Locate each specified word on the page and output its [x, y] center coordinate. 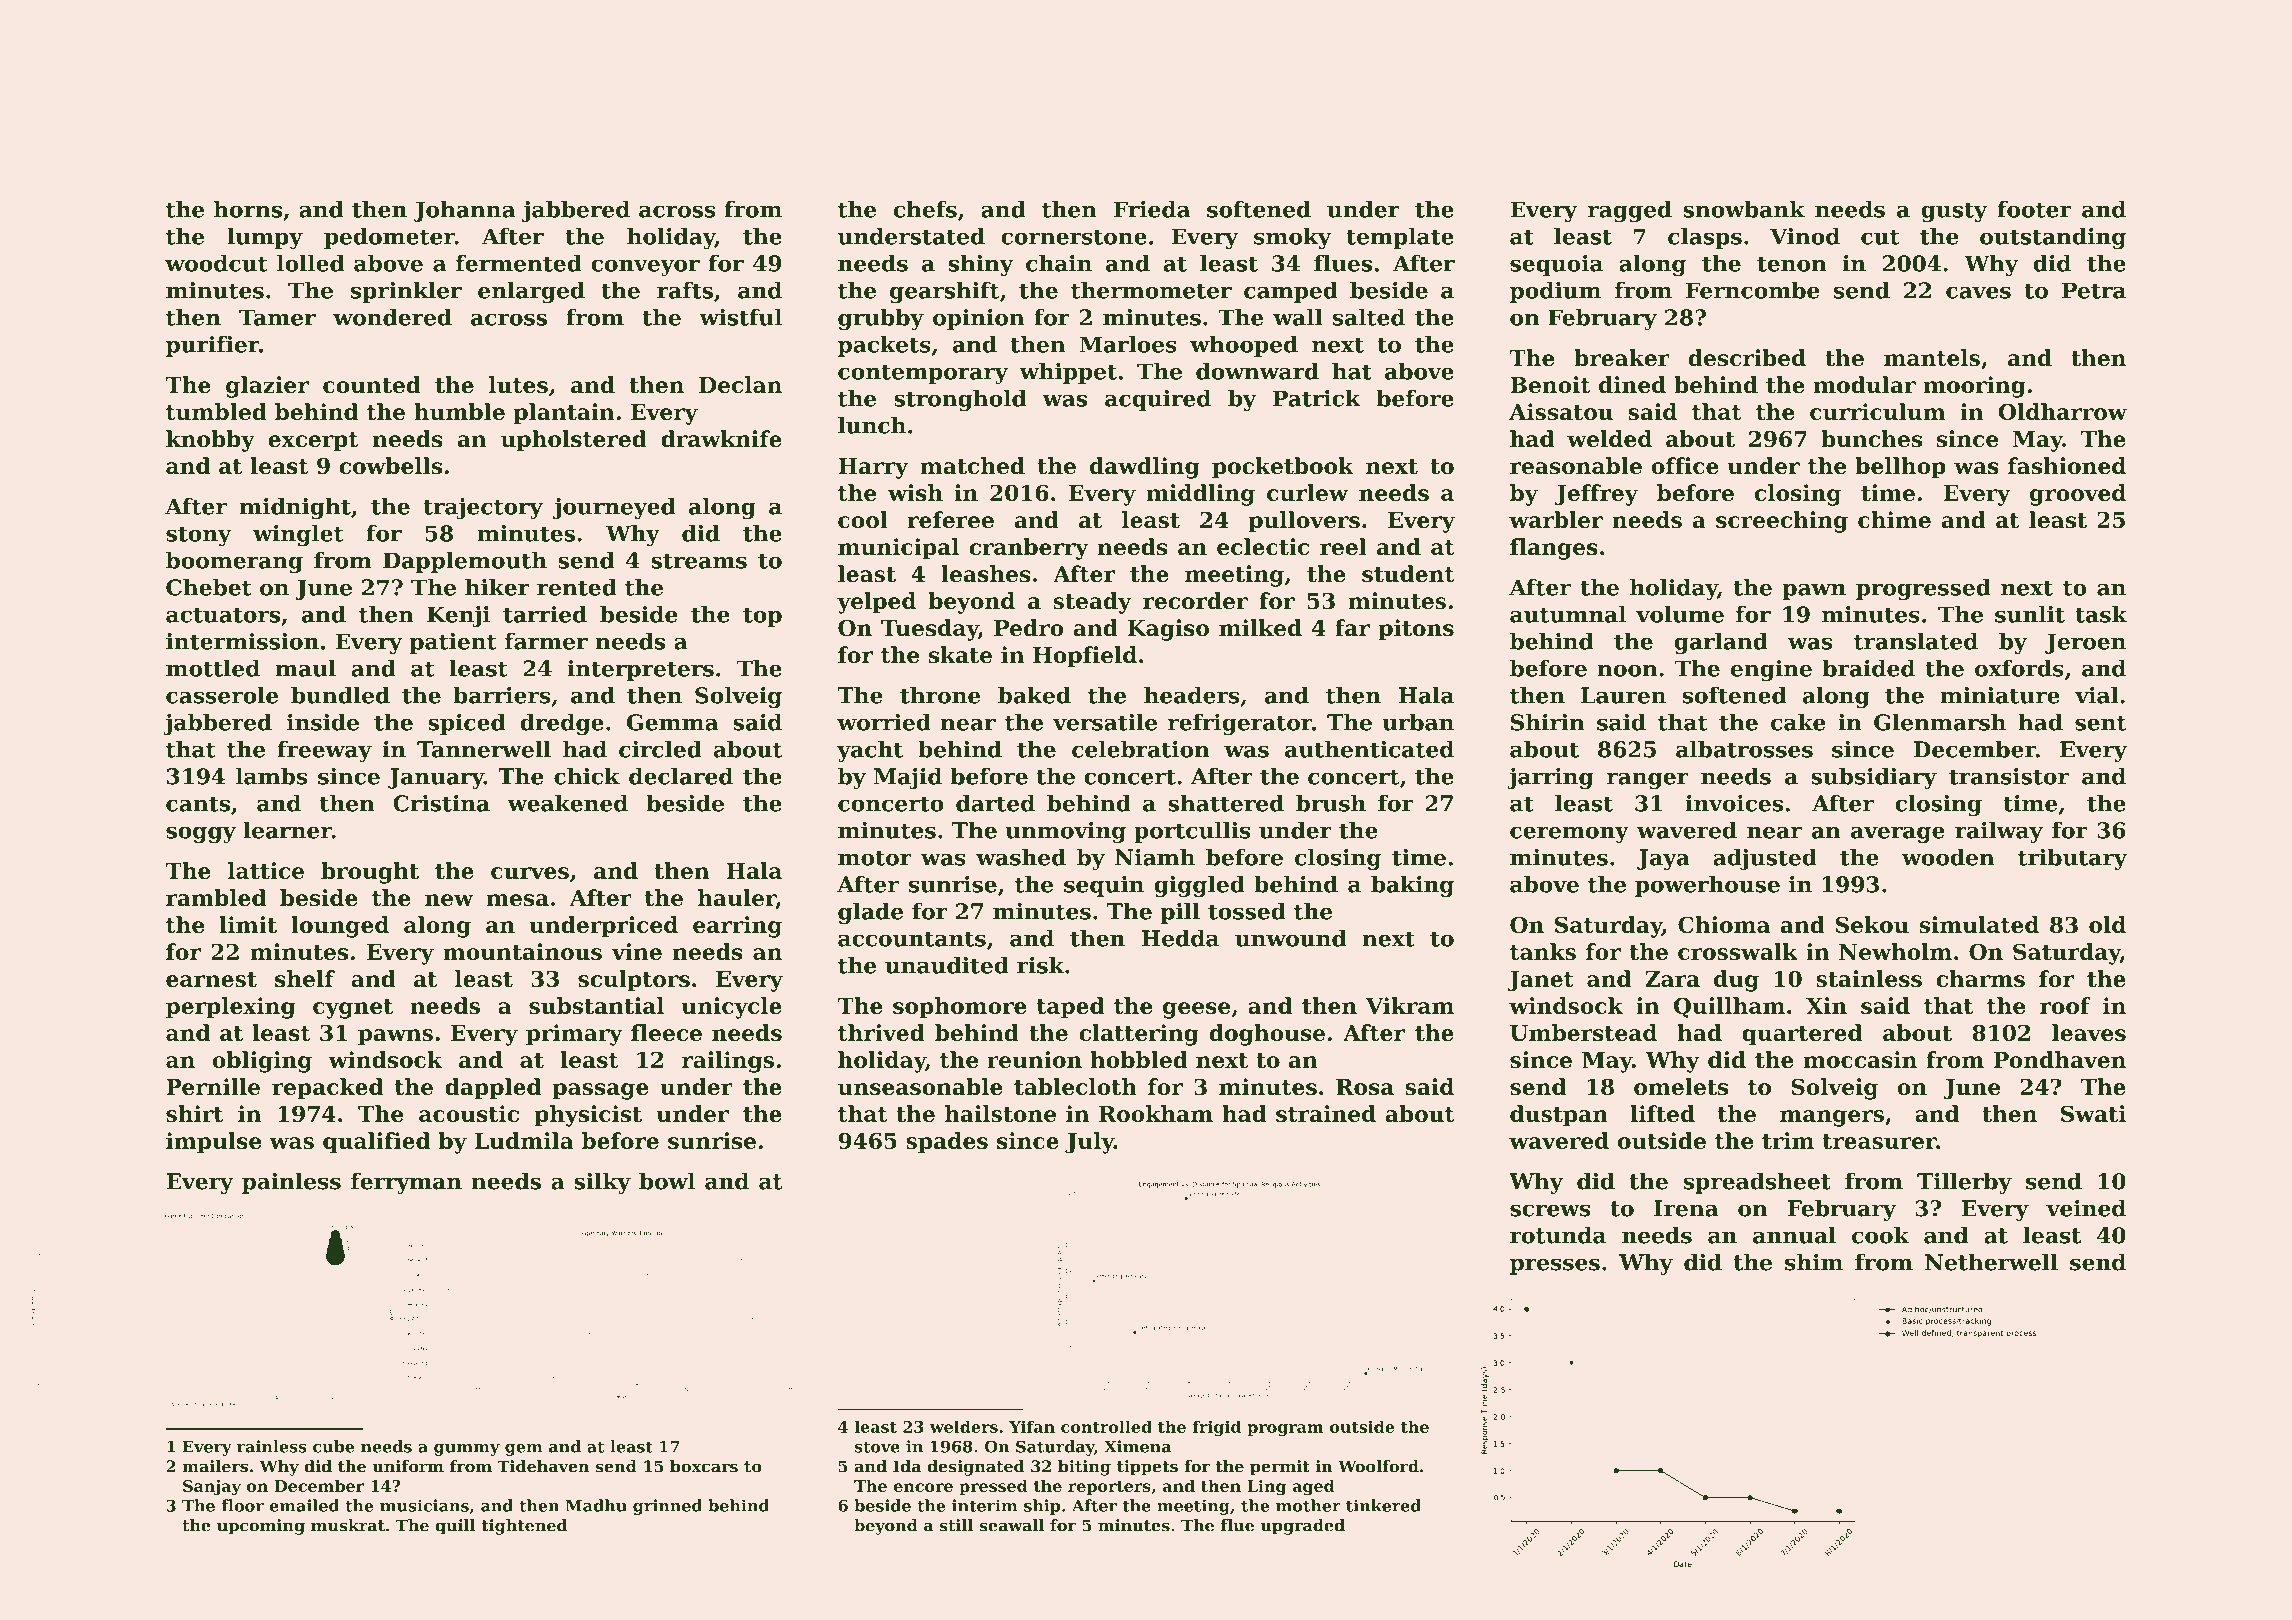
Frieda [1151, 209]
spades [947, 1143]
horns [248, 209]
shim [1814, 1262]
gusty [1954, 212]
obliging [262, 1062]
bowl [667, 1181]
